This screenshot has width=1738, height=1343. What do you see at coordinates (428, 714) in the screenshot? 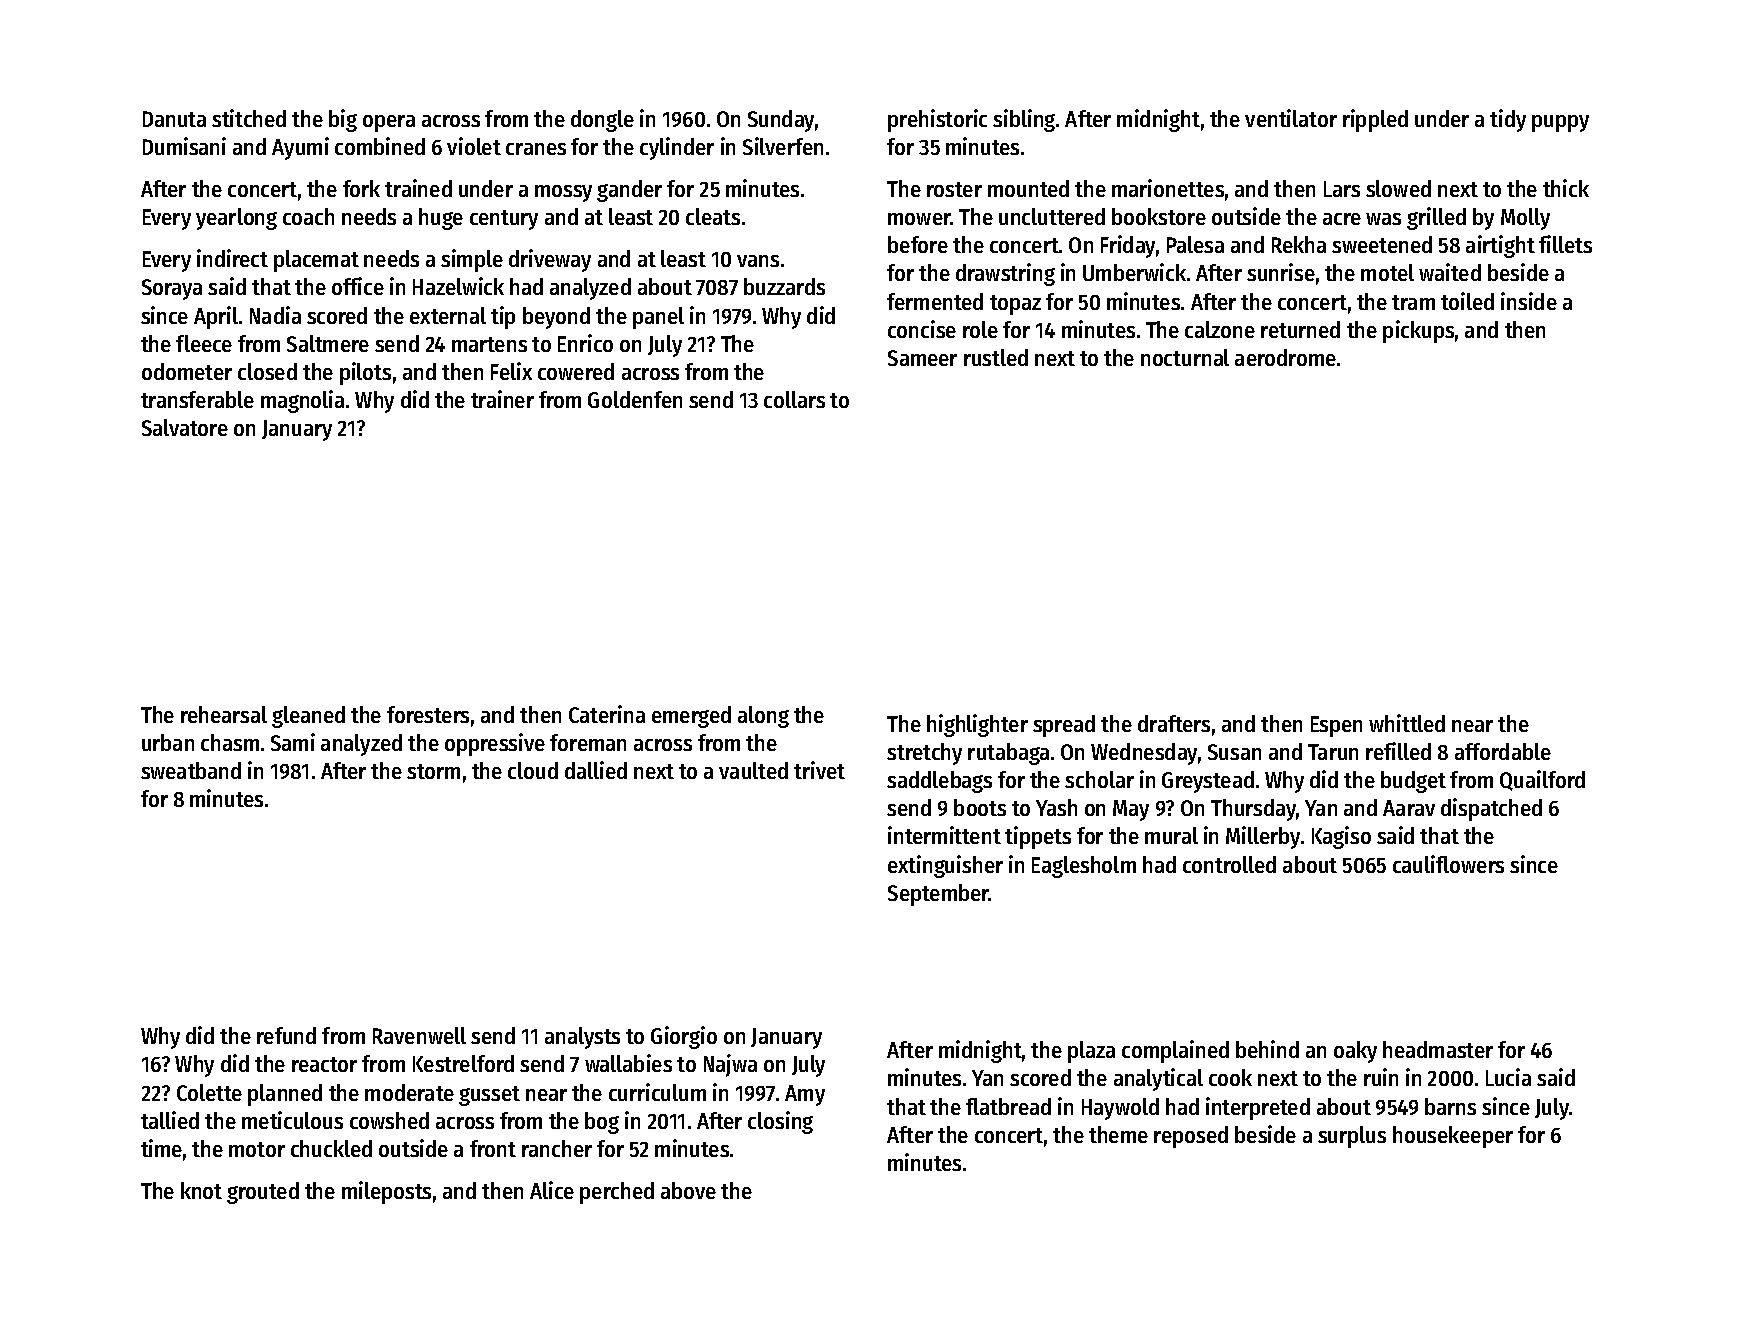
I see `foresters` at bounding box center [428, 714].
